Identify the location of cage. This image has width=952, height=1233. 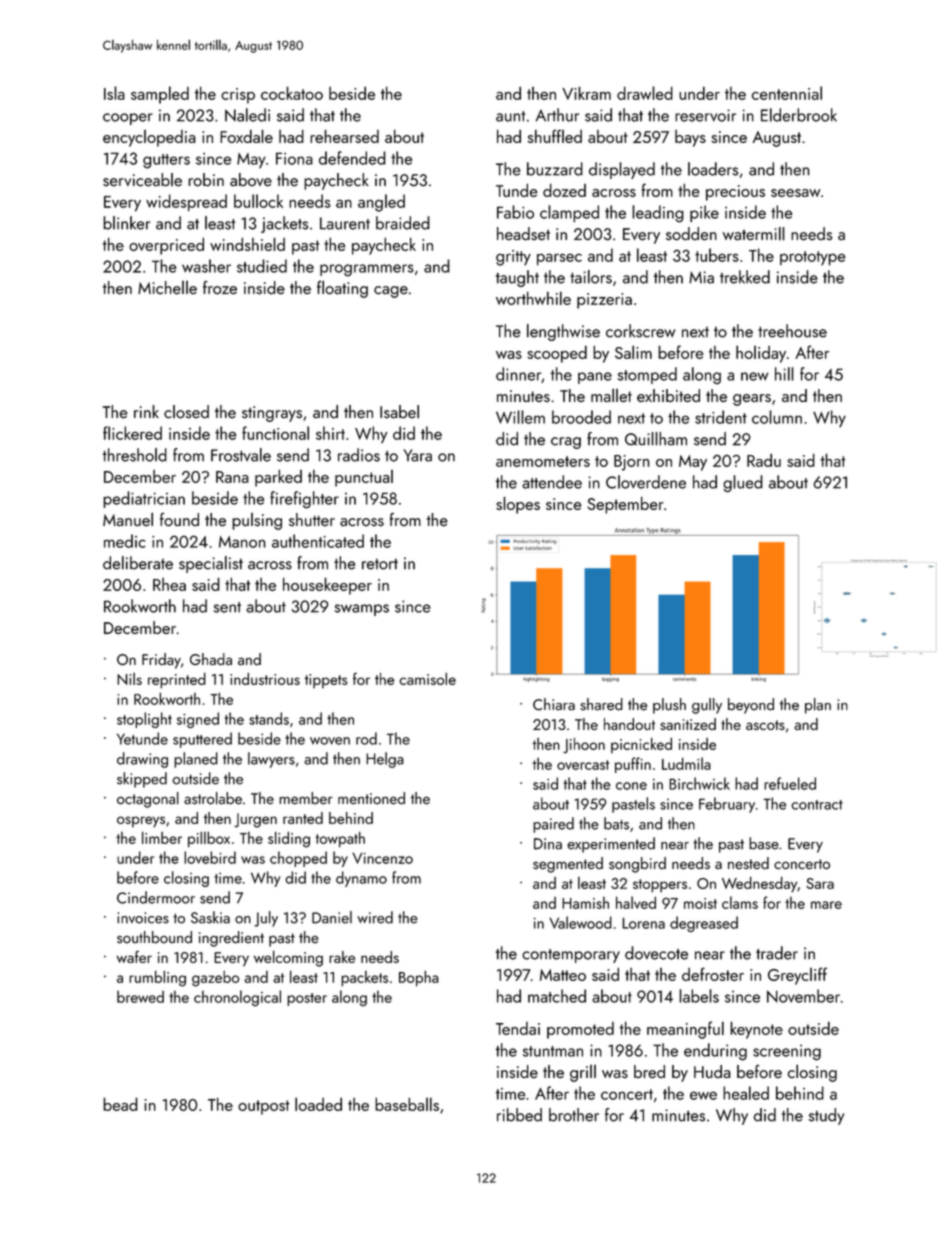
(391, 292).
